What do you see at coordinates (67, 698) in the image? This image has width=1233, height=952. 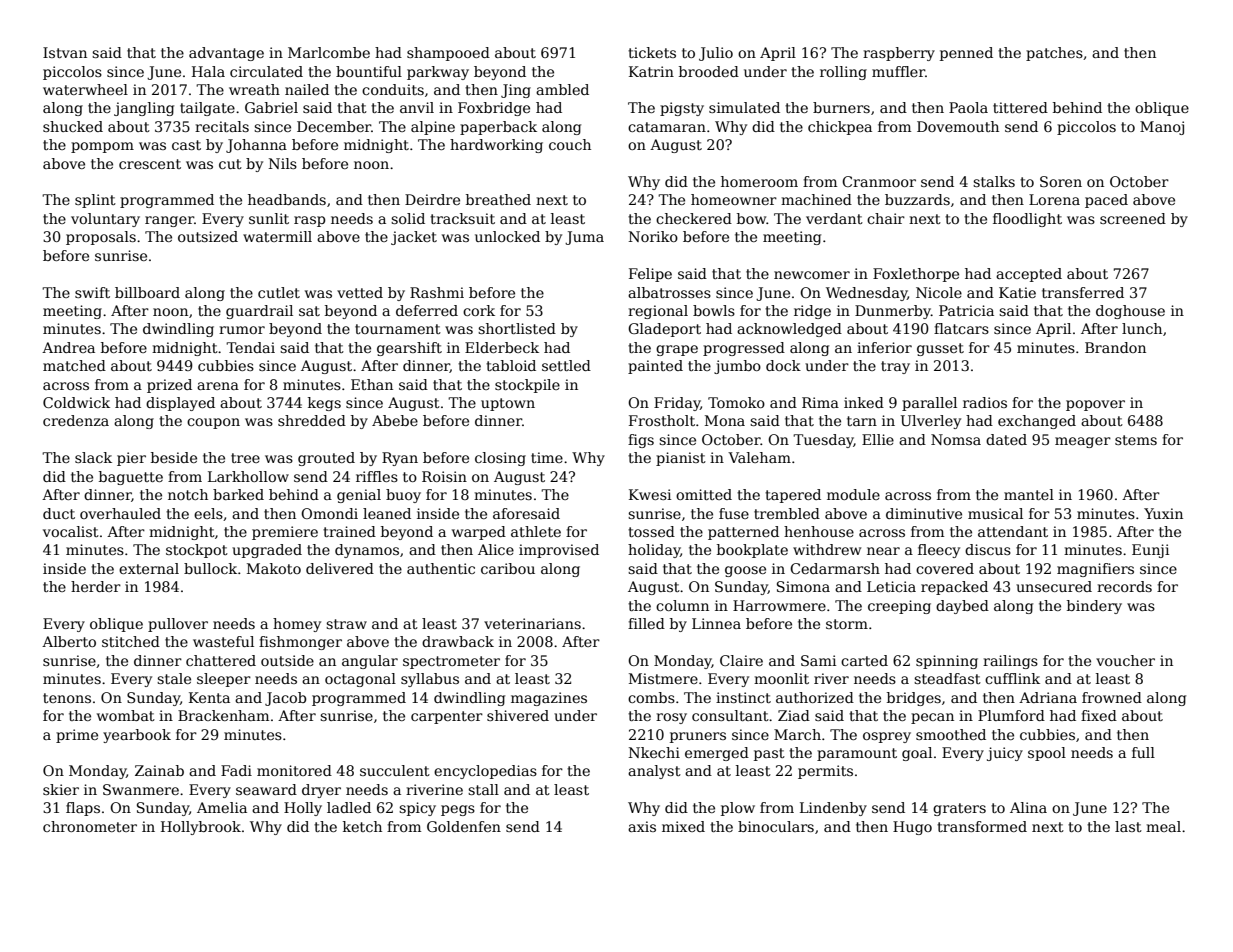 I see `tenons` at bounding box center [67, 698].
